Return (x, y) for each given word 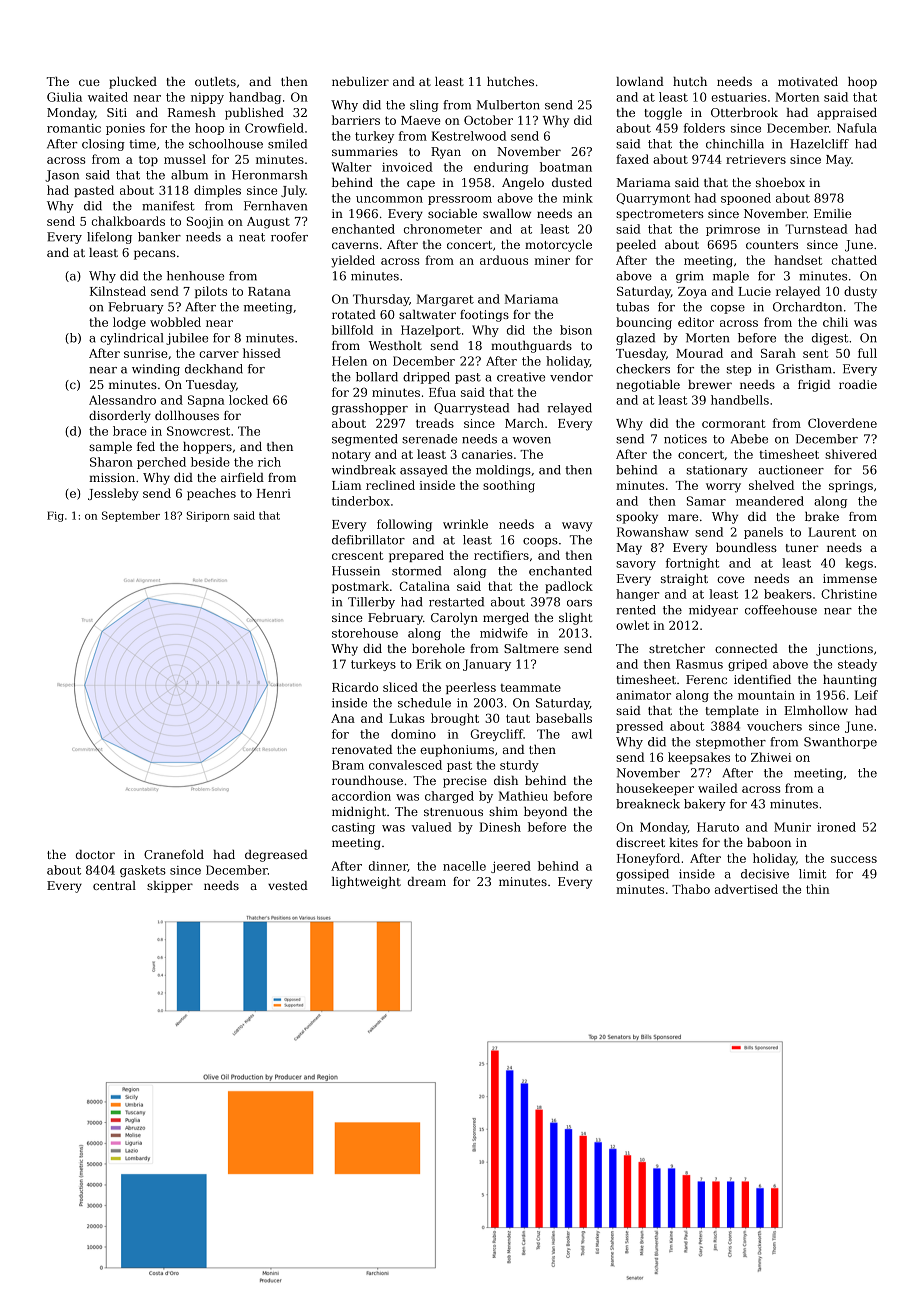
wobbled (175, 322)
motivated (808, 81)
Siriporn (208, 516)
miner (552, 260)
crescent (358, 555)
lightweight (366, 883)
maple (731, 277)
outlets (215, 81)
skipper (170, 887)
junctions (844, 650)
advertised (746, 889)
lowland (640, 81)
